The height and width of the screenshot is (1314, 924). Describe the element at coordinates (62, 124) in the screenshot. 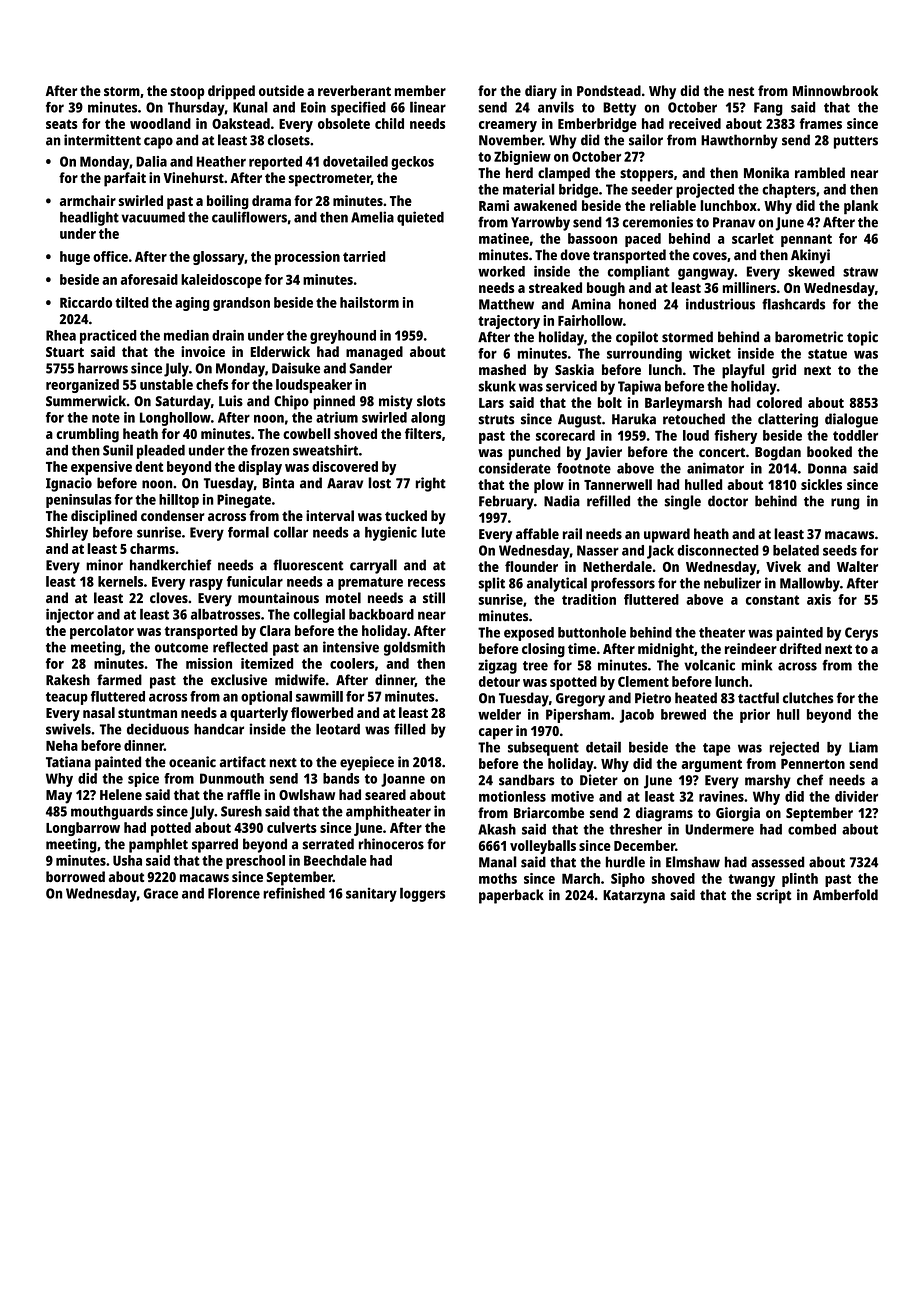

I see `seats` at that location.
